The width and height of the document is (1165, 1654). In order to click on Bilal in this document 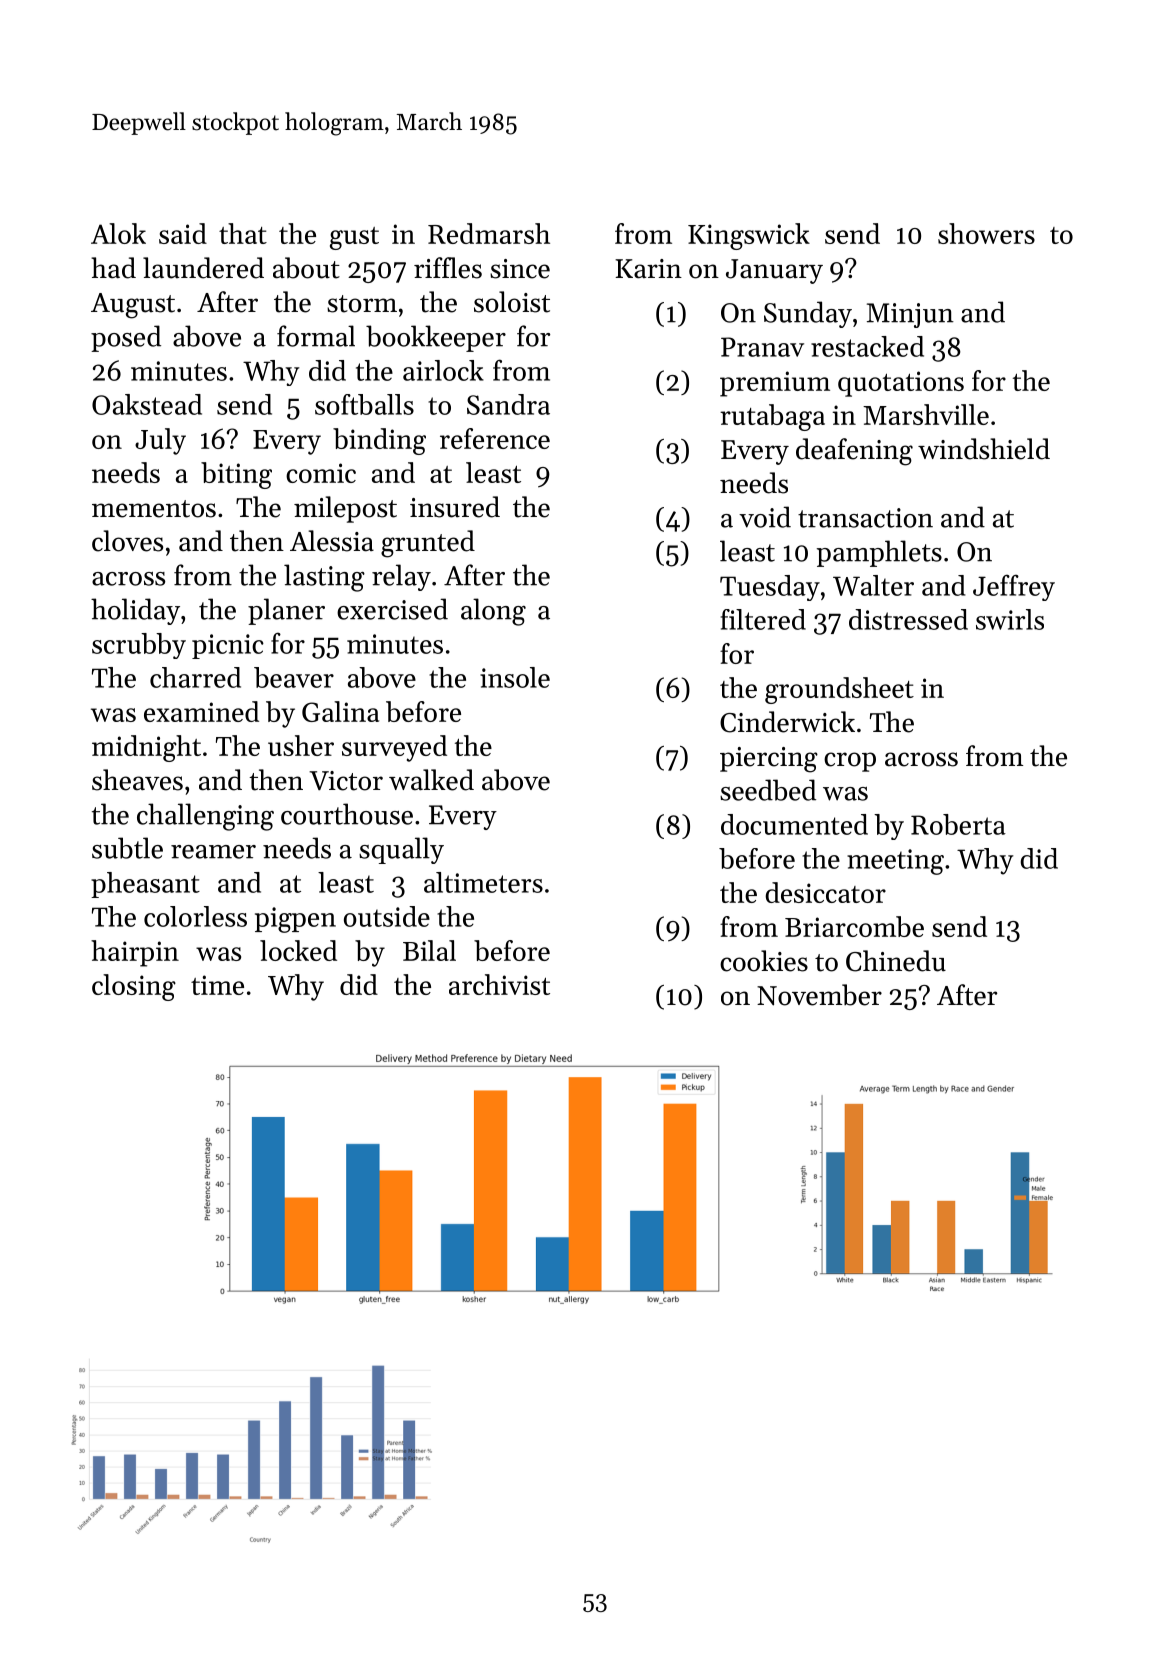, I will do `click(429, 950)`.
